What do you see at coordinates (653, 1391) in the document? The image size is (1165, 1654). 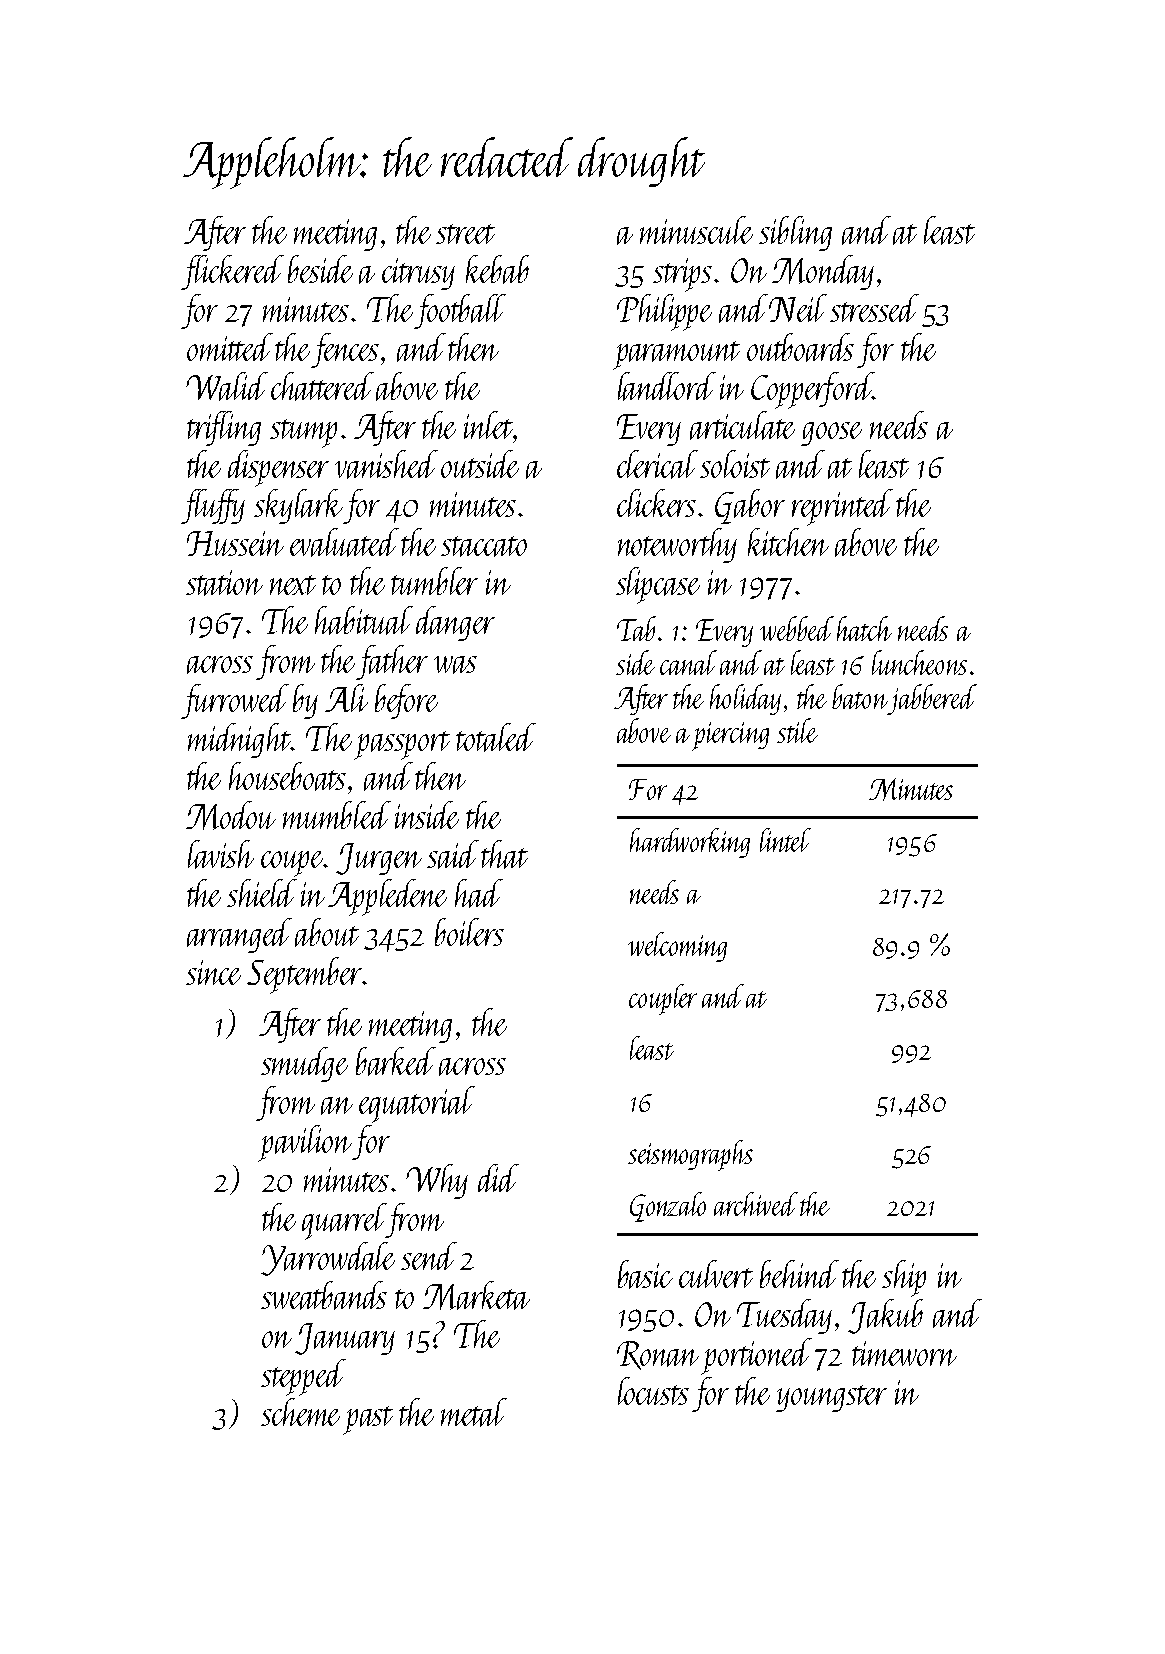 I see `locusts` at bounding box center [653, 1391].
